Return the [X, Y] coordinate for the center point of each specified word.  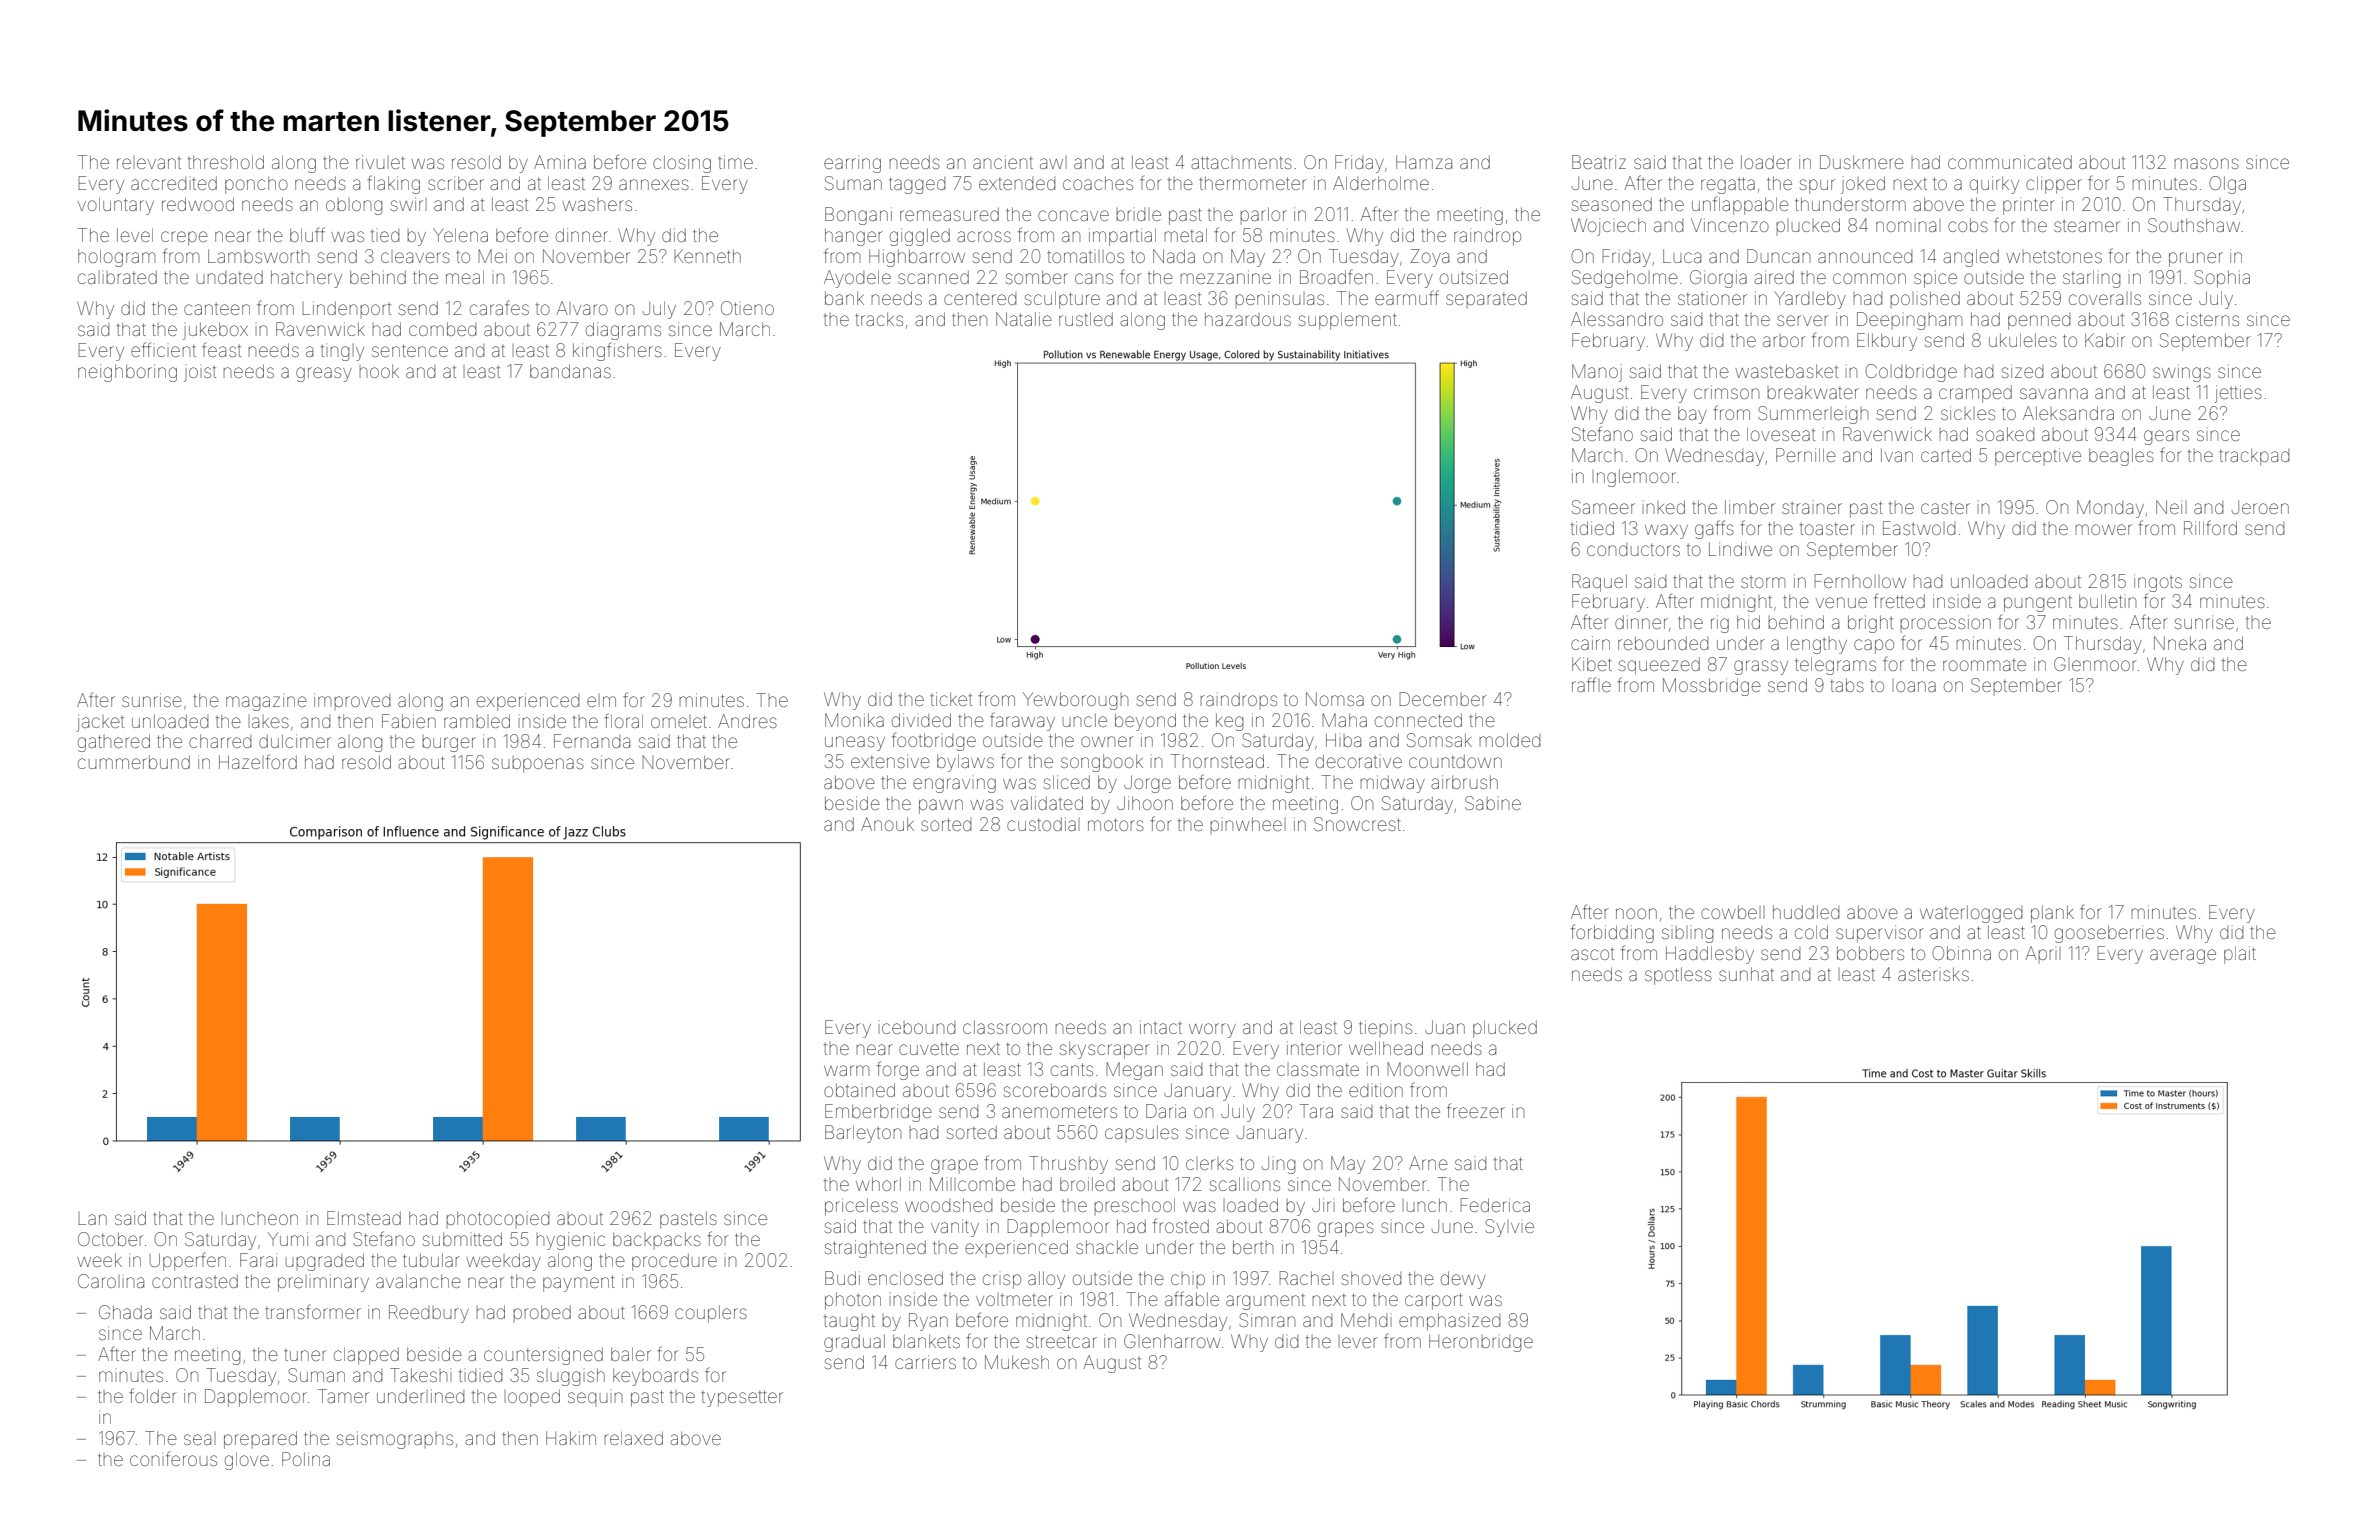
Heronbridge [1481, 1343]
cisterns [2207, 319]
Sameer [1603, 507]
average [2183, 956]
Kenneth [707, 256]
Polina [306, 1459]
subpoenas [538, 764]
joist [200, 374]
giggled [920, 237]
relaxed [633, 1438]
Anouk [887, 824]
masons [2206, 163]
